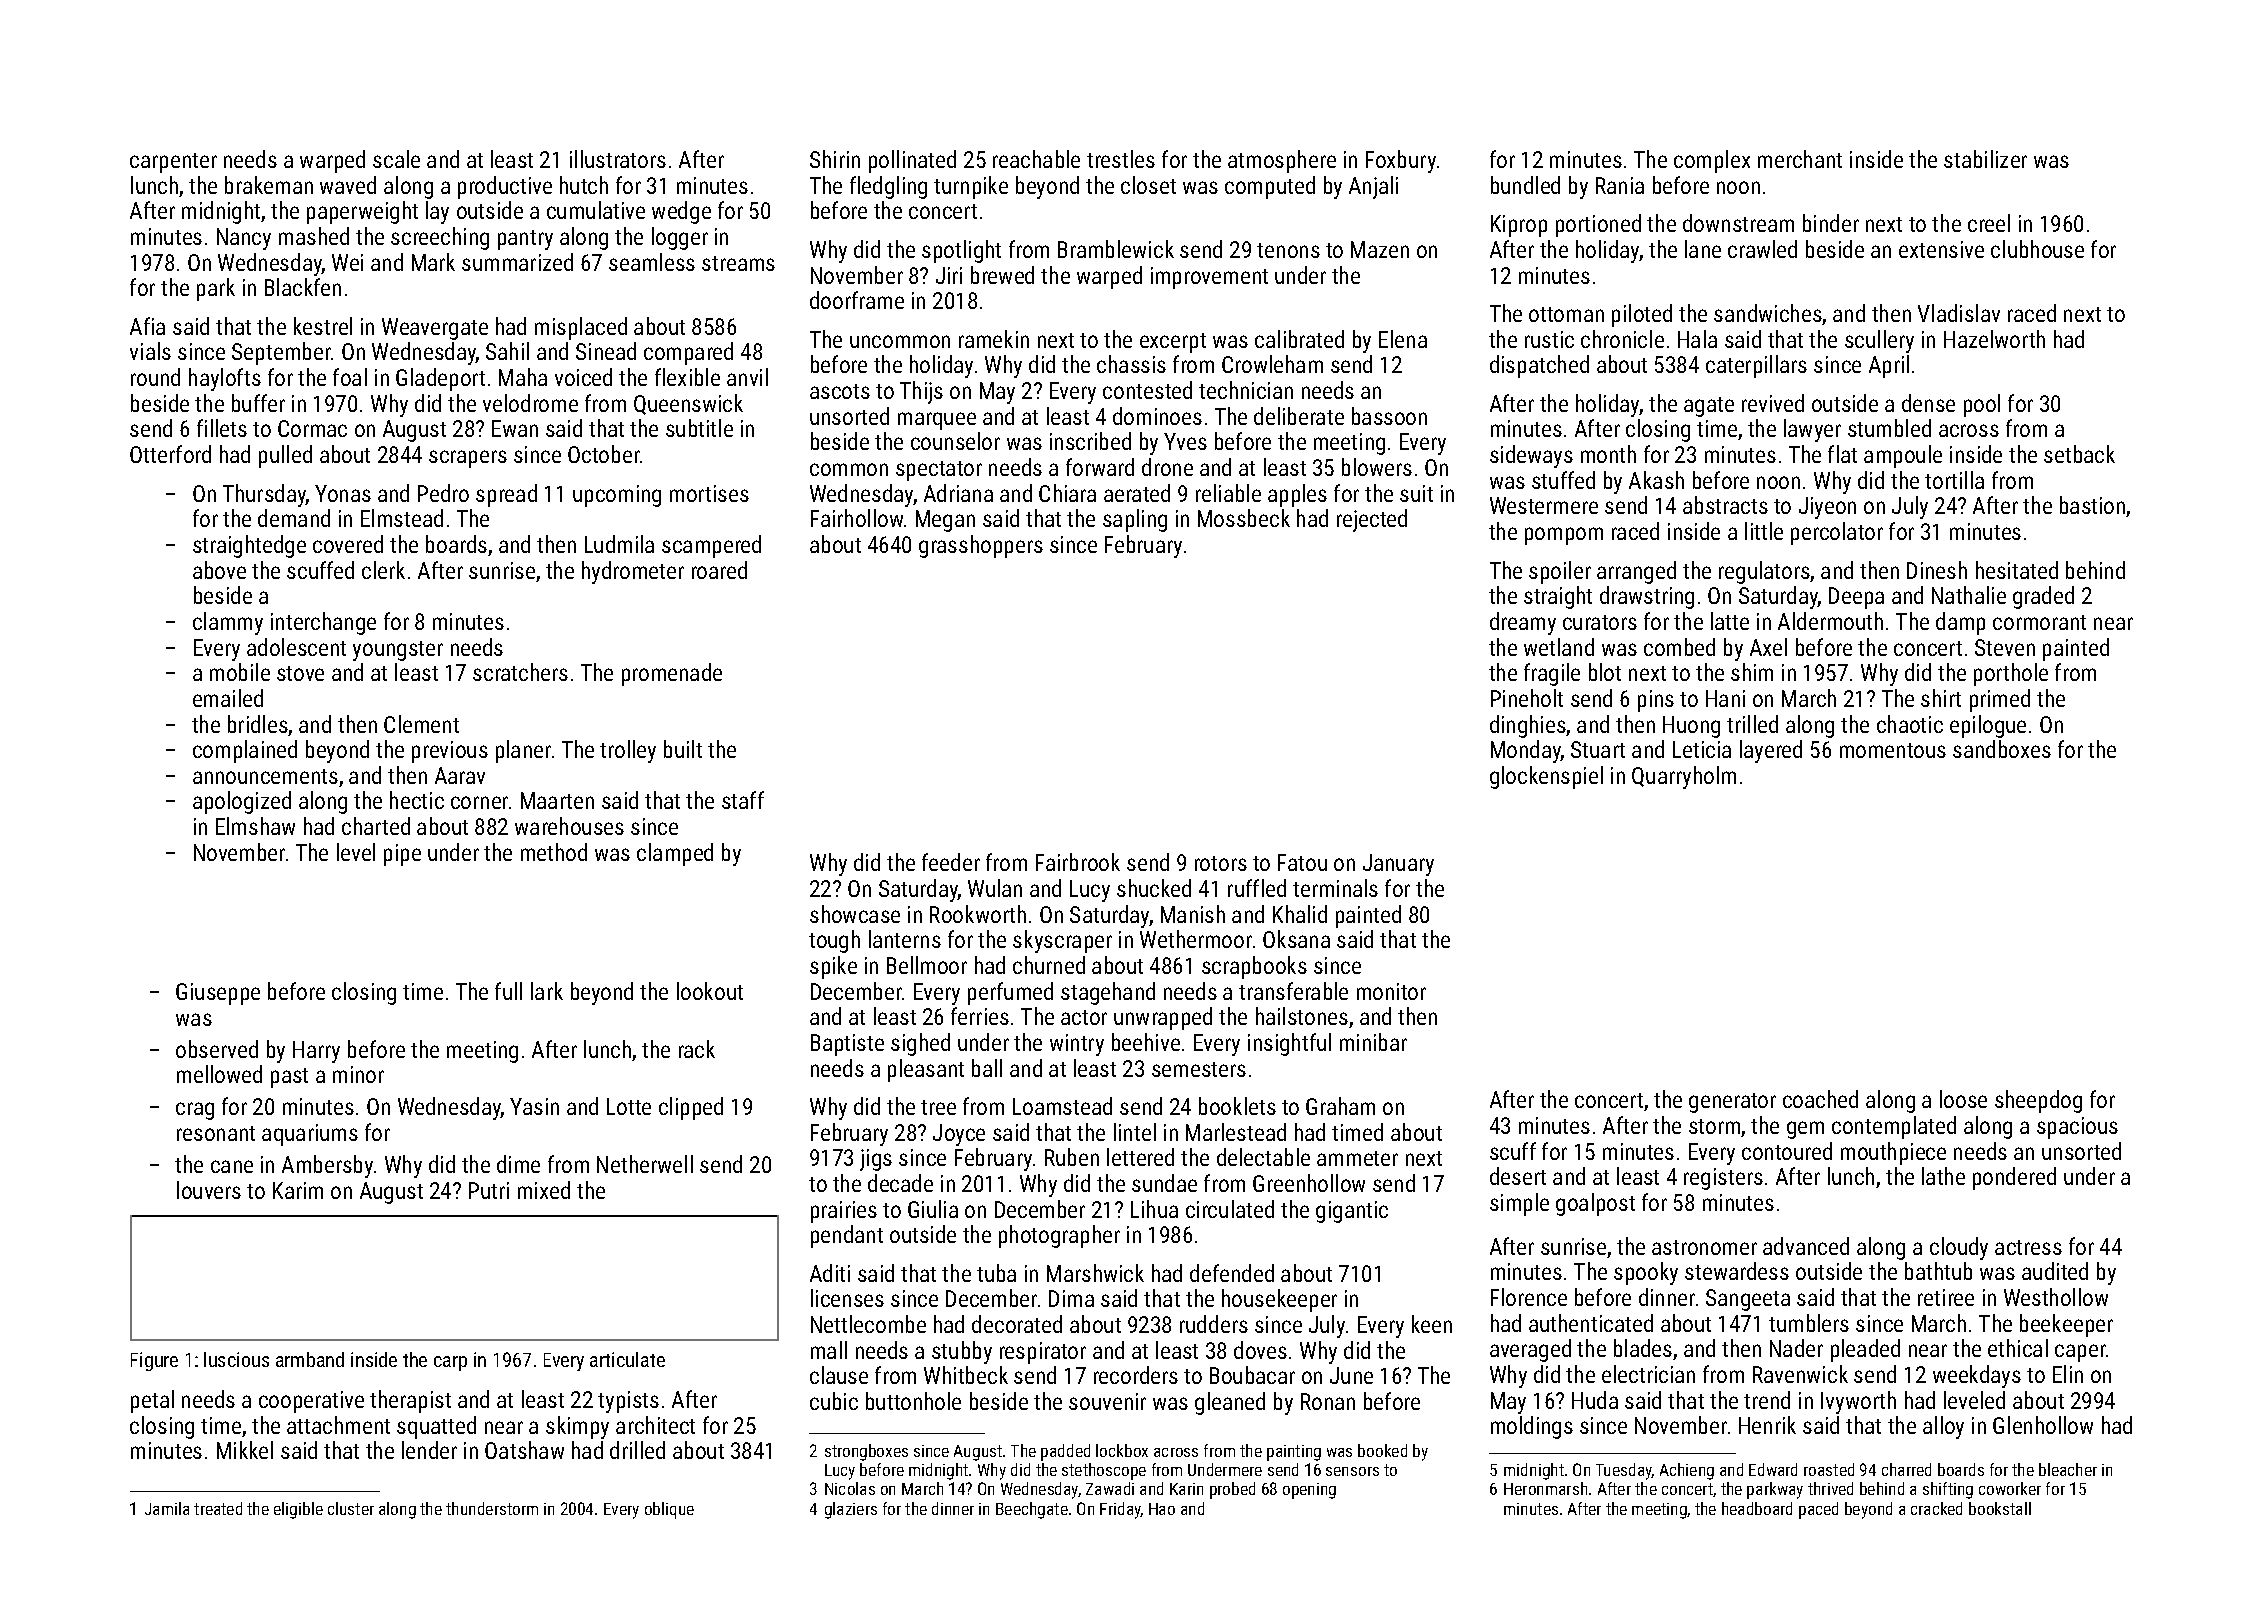 The image size is (2268, 1603). Describe the element at coordinates (1523, 623) in the image. I see `dreamy` at that location.
